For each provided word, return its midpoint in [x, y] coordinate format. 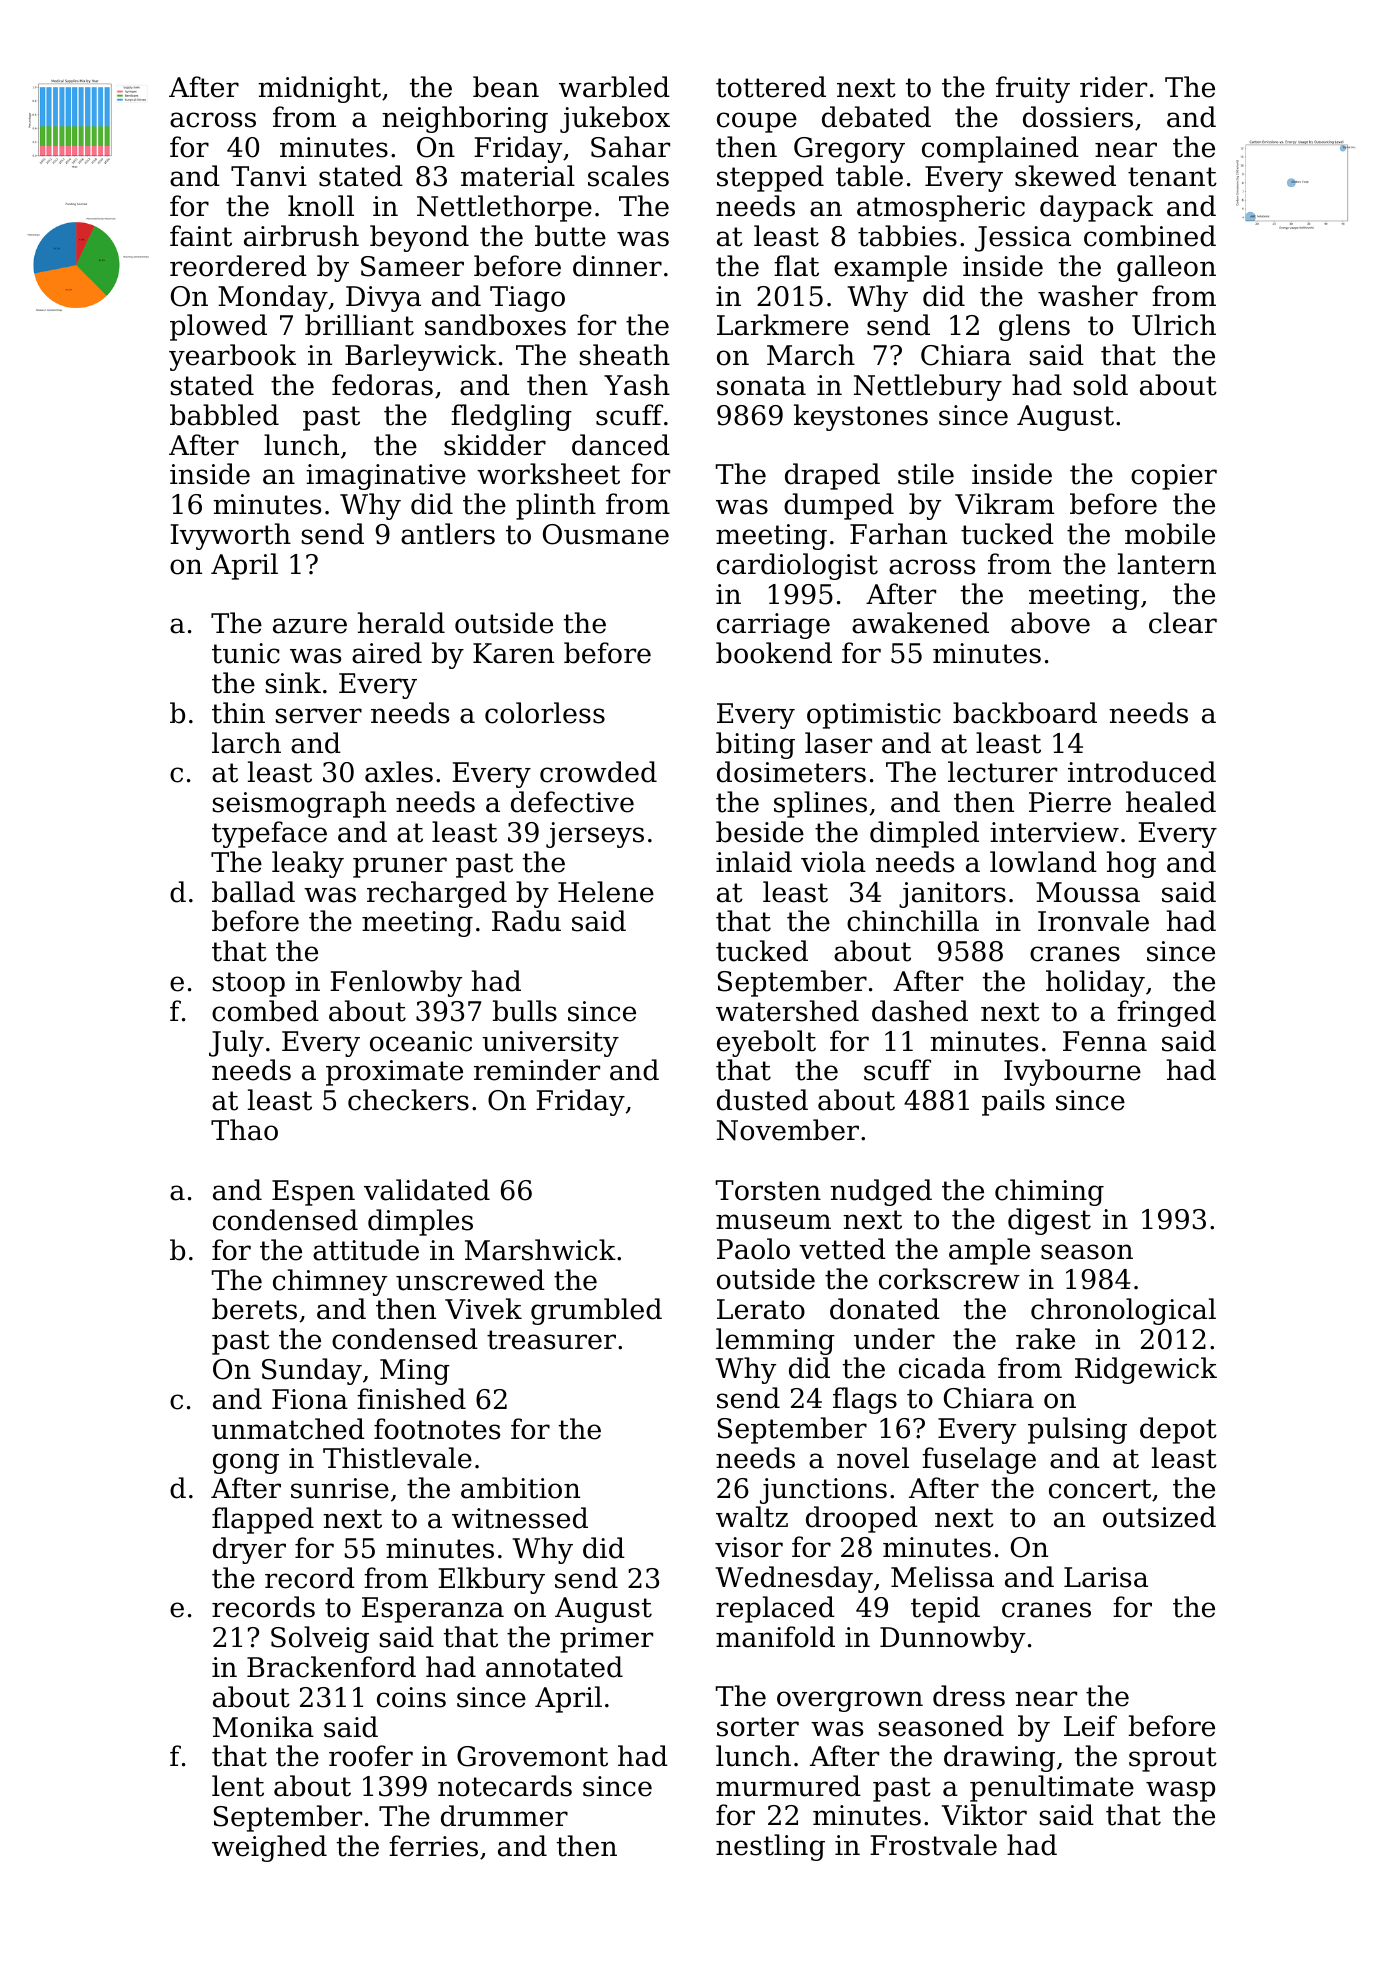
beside [760, 832]
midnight [319, 89]
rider [1113, 87]
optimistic [874, 716]
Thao [244, 1130]
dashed [920, 1011]
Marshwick [540, 1250]
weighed [269, 1848]
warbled [614, 87]
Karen [513, 653]
